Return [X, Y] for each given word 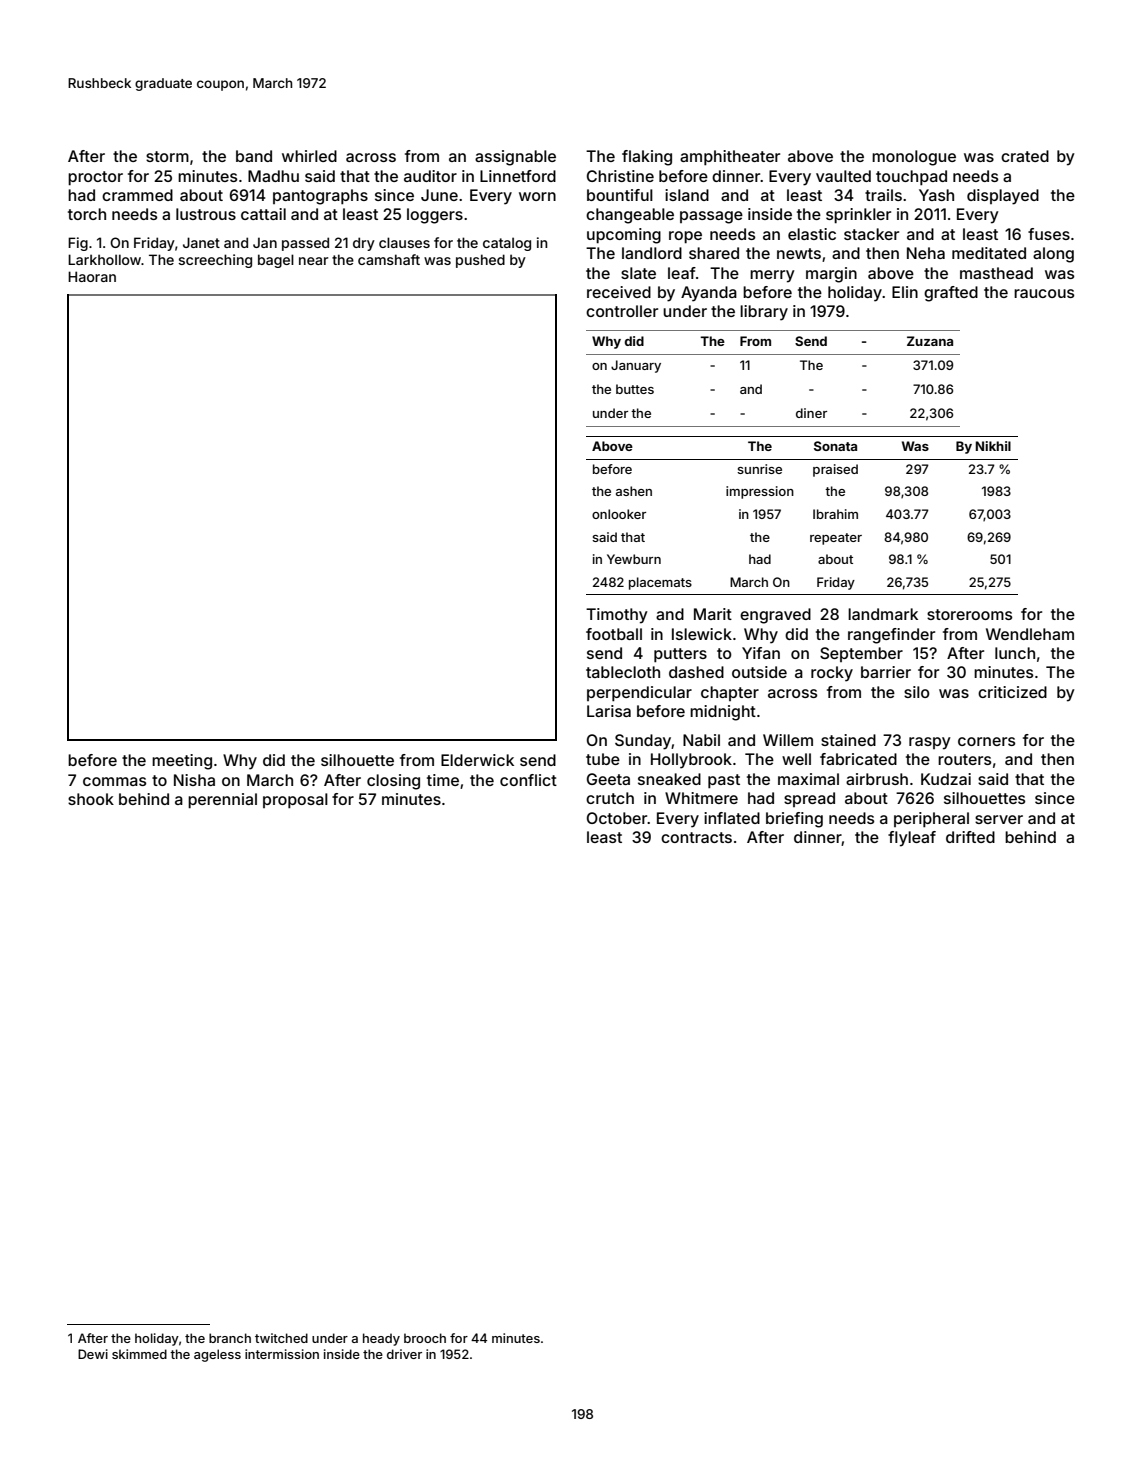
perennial [222, 801]
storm [167, 156]
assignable [515, 158]
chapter [730, 693]
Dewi [93, 1354]
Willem [788, 740]
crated [1025, 156]
